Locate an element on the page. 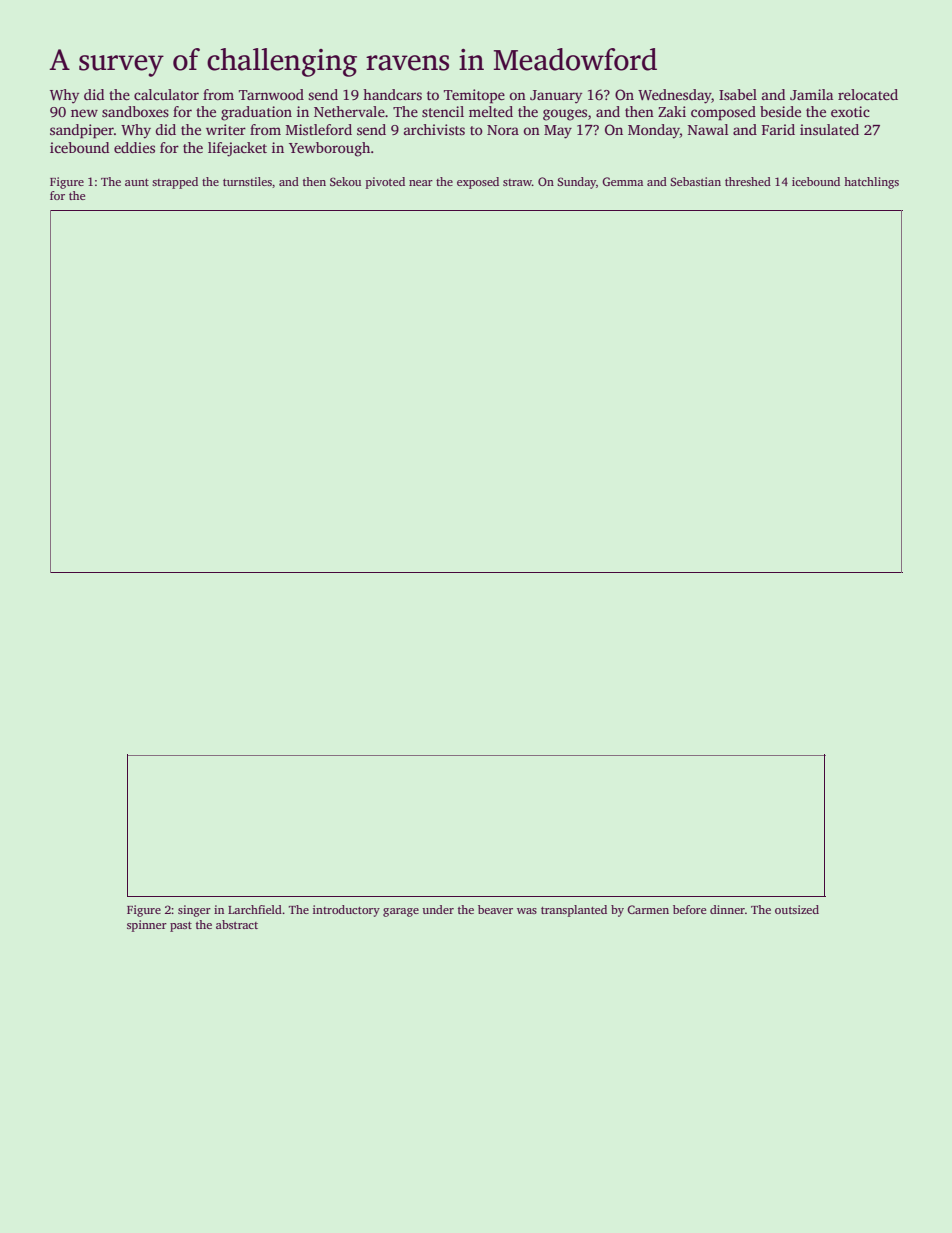 This document has width=952, height=1233. spinner is located at coordinates (147, 926).
